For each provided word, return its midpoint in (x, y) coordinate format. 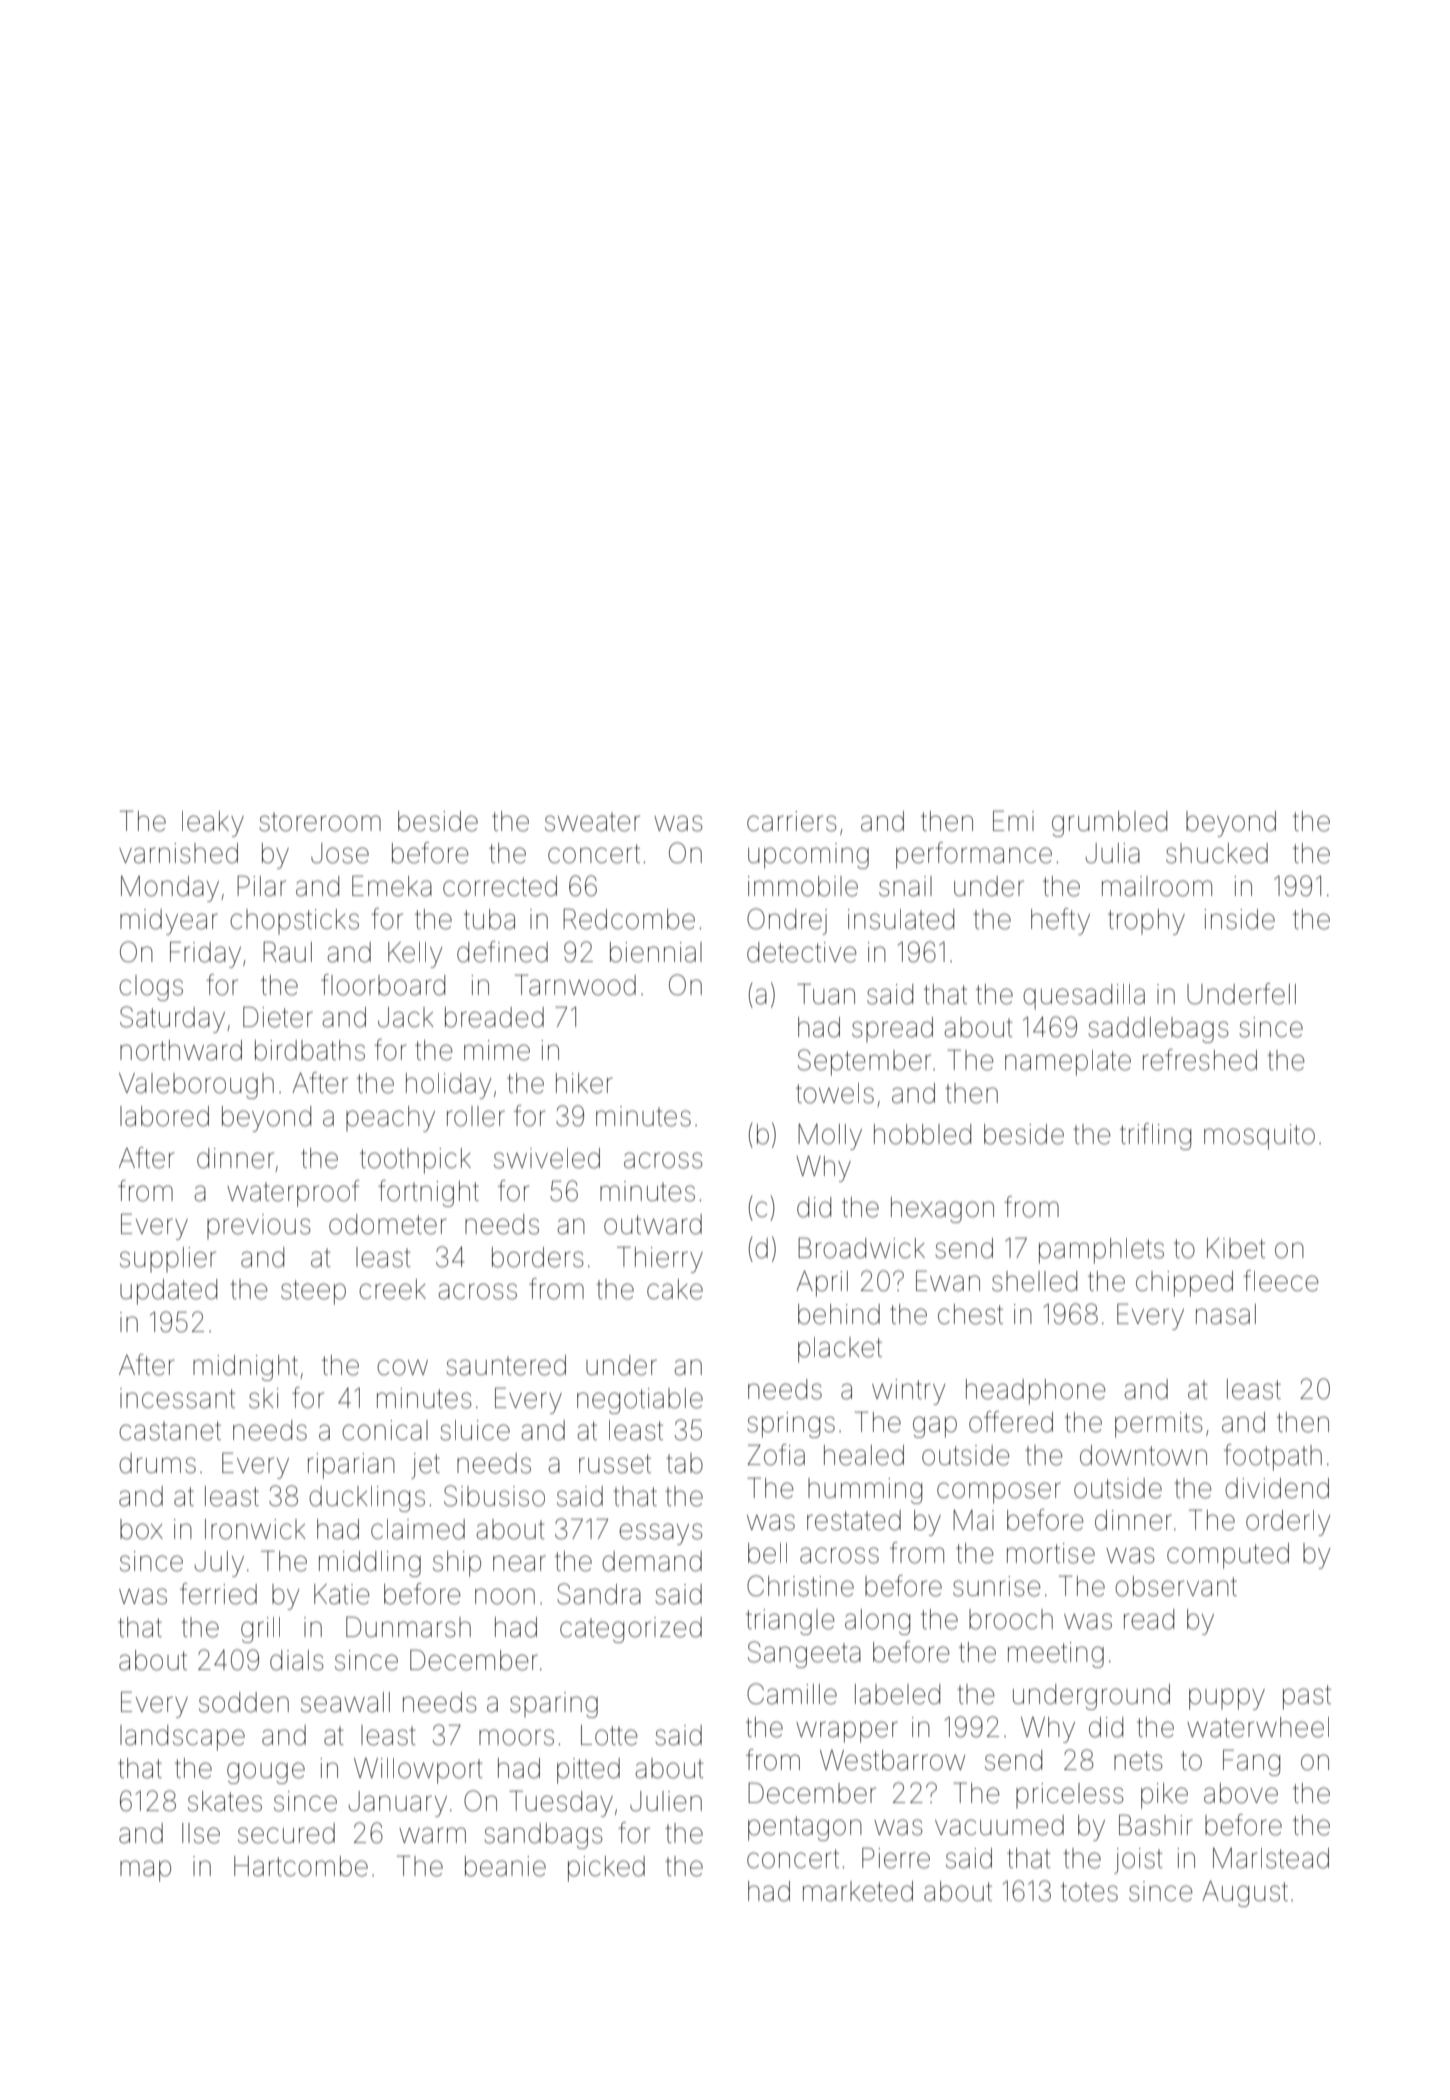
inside (1239, 919)
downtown (1143, 1455)
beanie (505, 1866)
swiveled (547, 1158)
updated (168, 1292)
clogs (151, 988)
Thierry (660, 1260)
